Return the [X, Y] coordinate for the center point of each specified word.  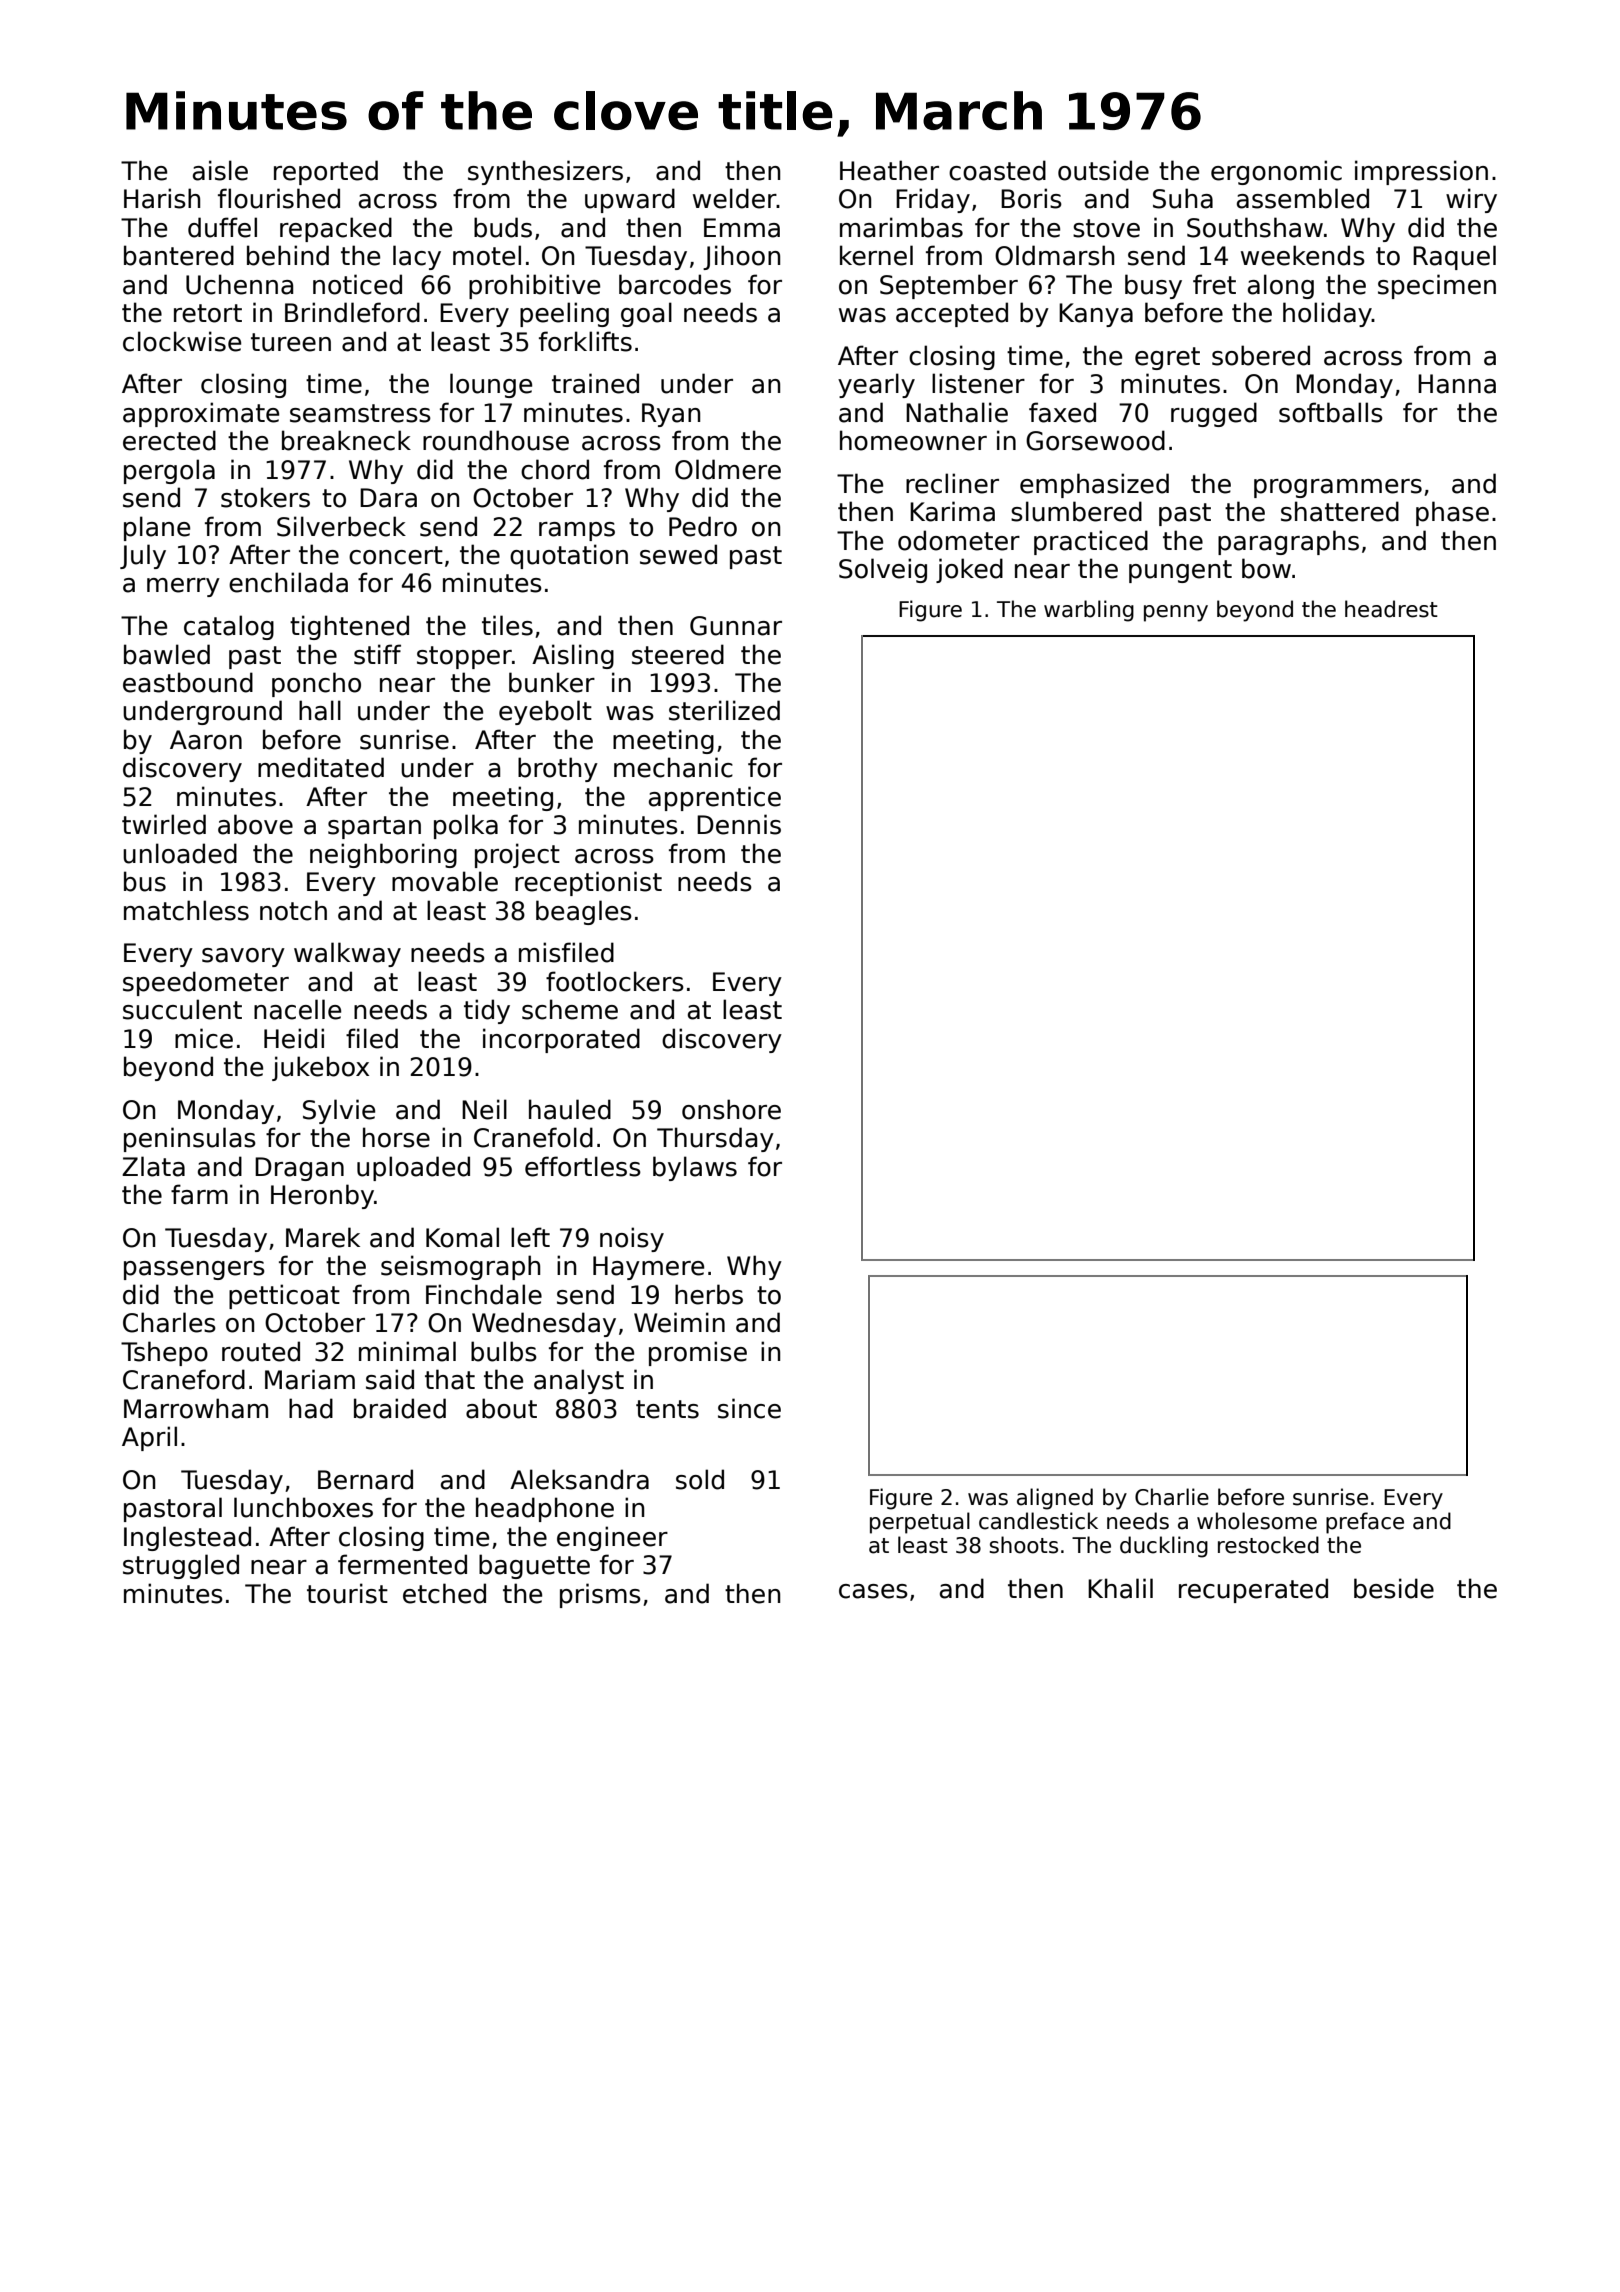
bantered [179, 255]
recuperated [1253, 1590]
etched [444, 1593]
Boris [1031, 198]
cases [873, 1591]
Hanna [1457, 384]
